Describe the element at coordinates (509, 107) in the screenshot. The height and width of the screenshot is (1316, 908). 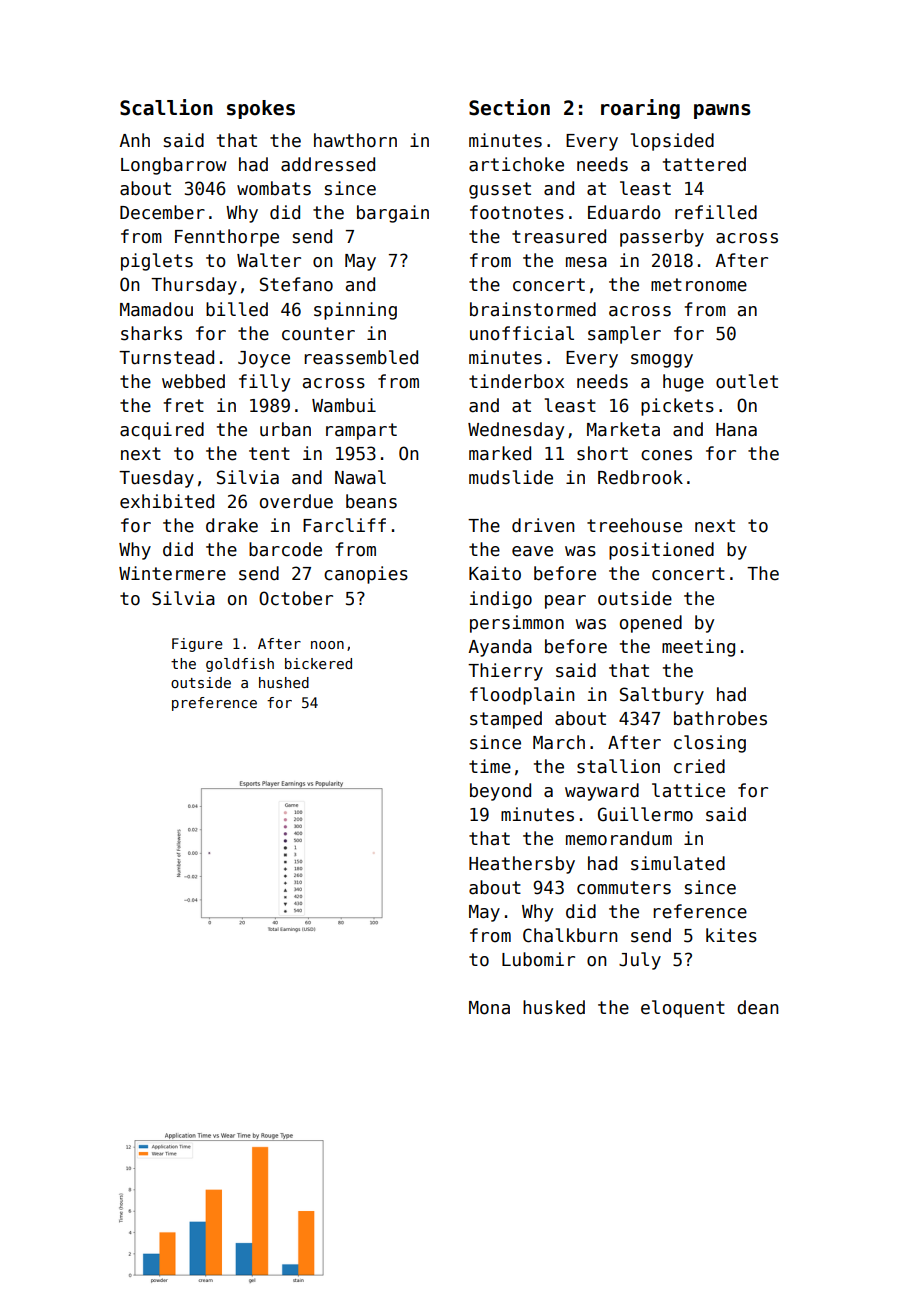
I see `Section` at that location.
